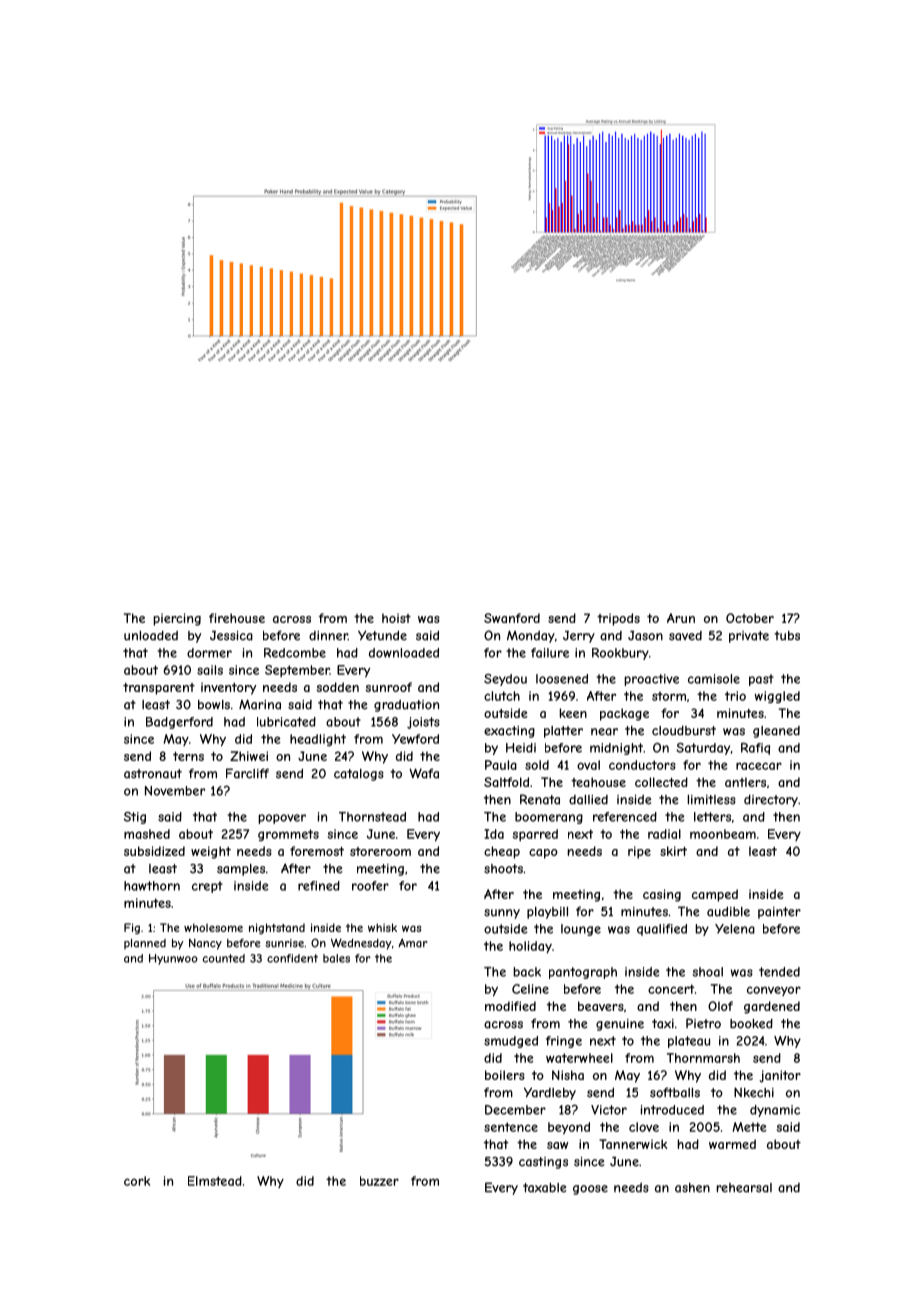 Image resolution: width=924 pixels, height=1314 pixels. What do you see at coordinates (544, 1188) in the image?
I see `taxable` at bounding box center [544, 1188].
